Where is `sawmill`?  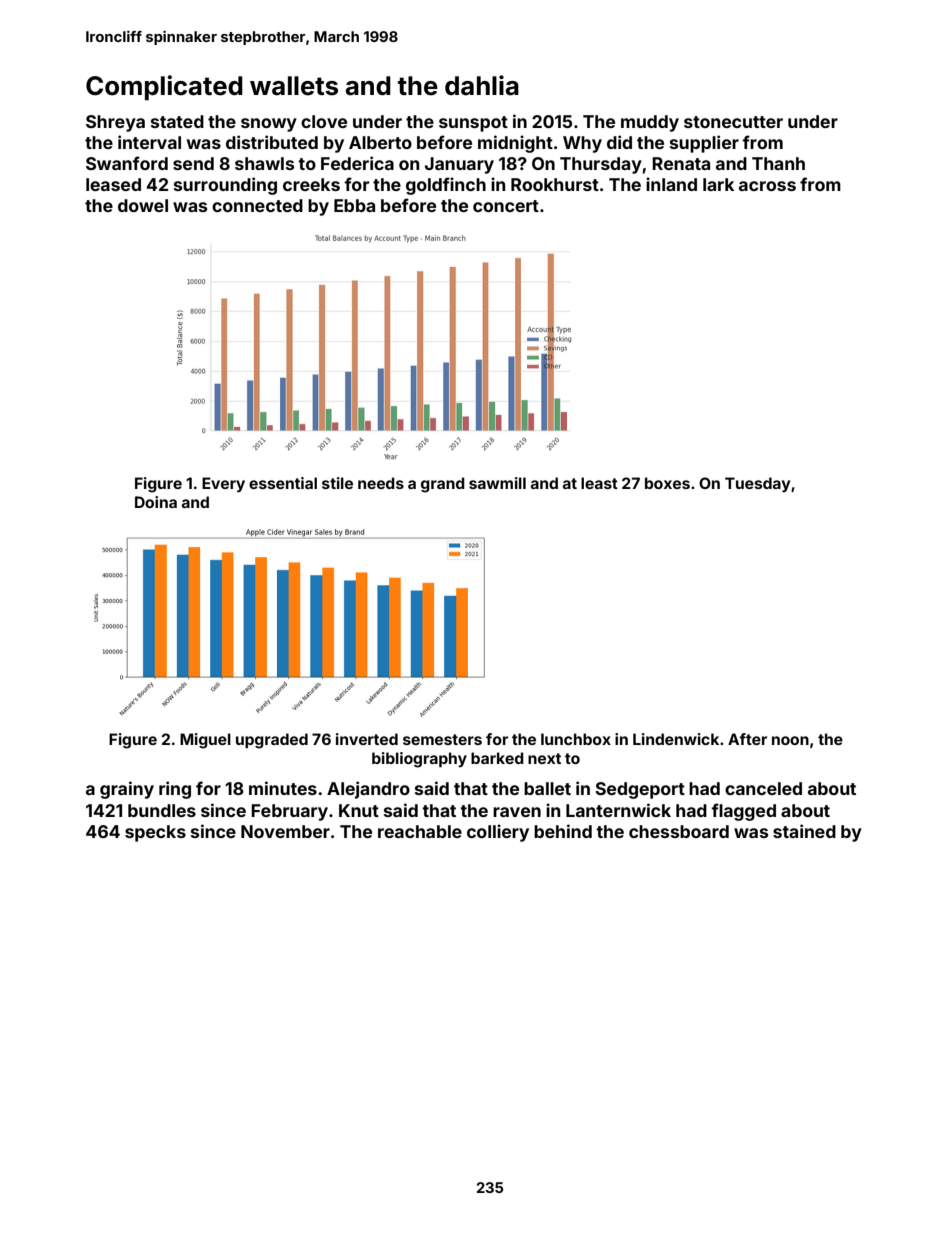
sawmill is located at coordinates (497, 483).
